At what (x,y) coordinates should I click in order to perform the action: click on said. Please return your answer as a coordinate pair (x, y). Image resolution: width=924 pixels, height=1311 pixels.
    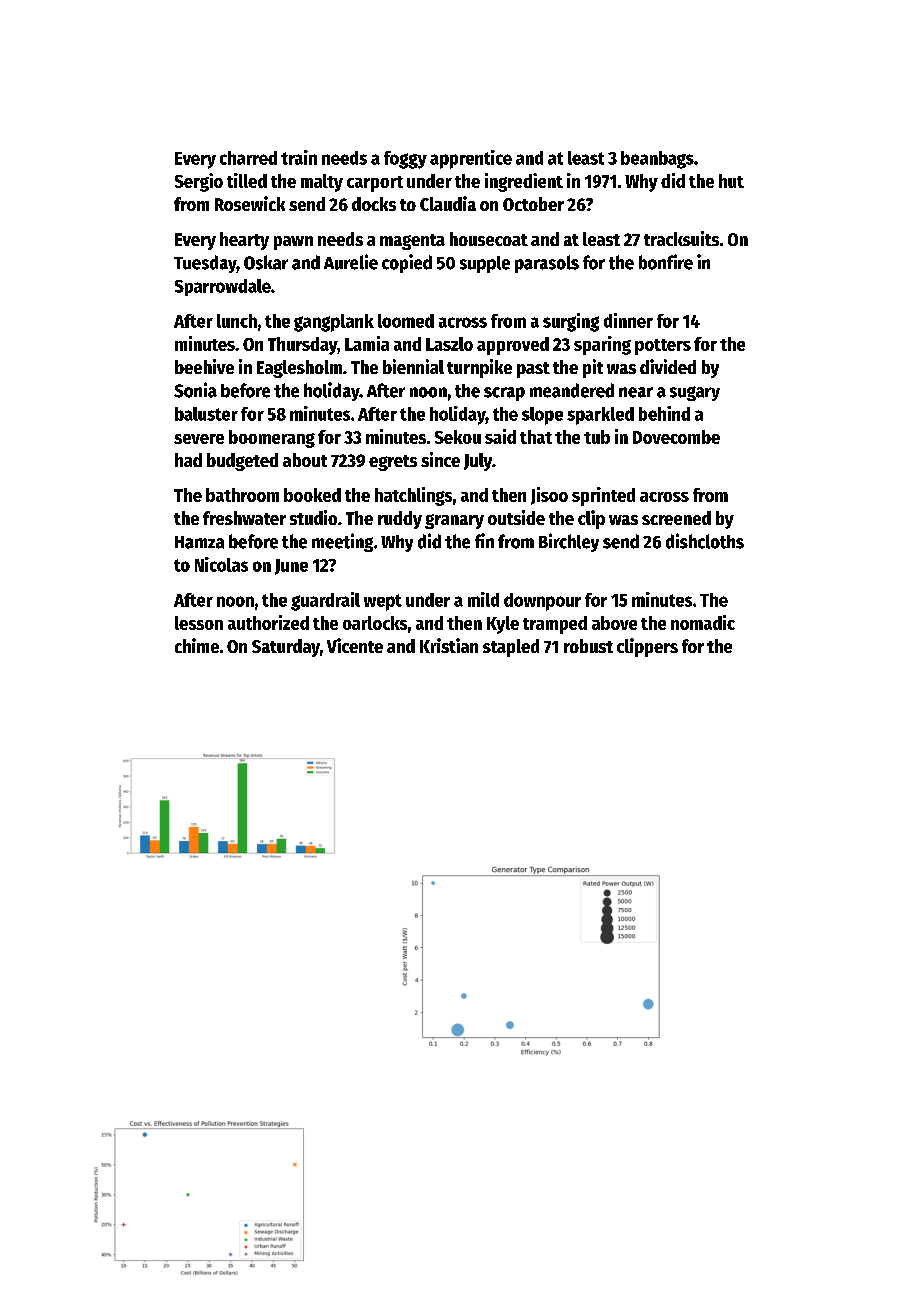
    Looking at the image, I should click on (500, 436).
